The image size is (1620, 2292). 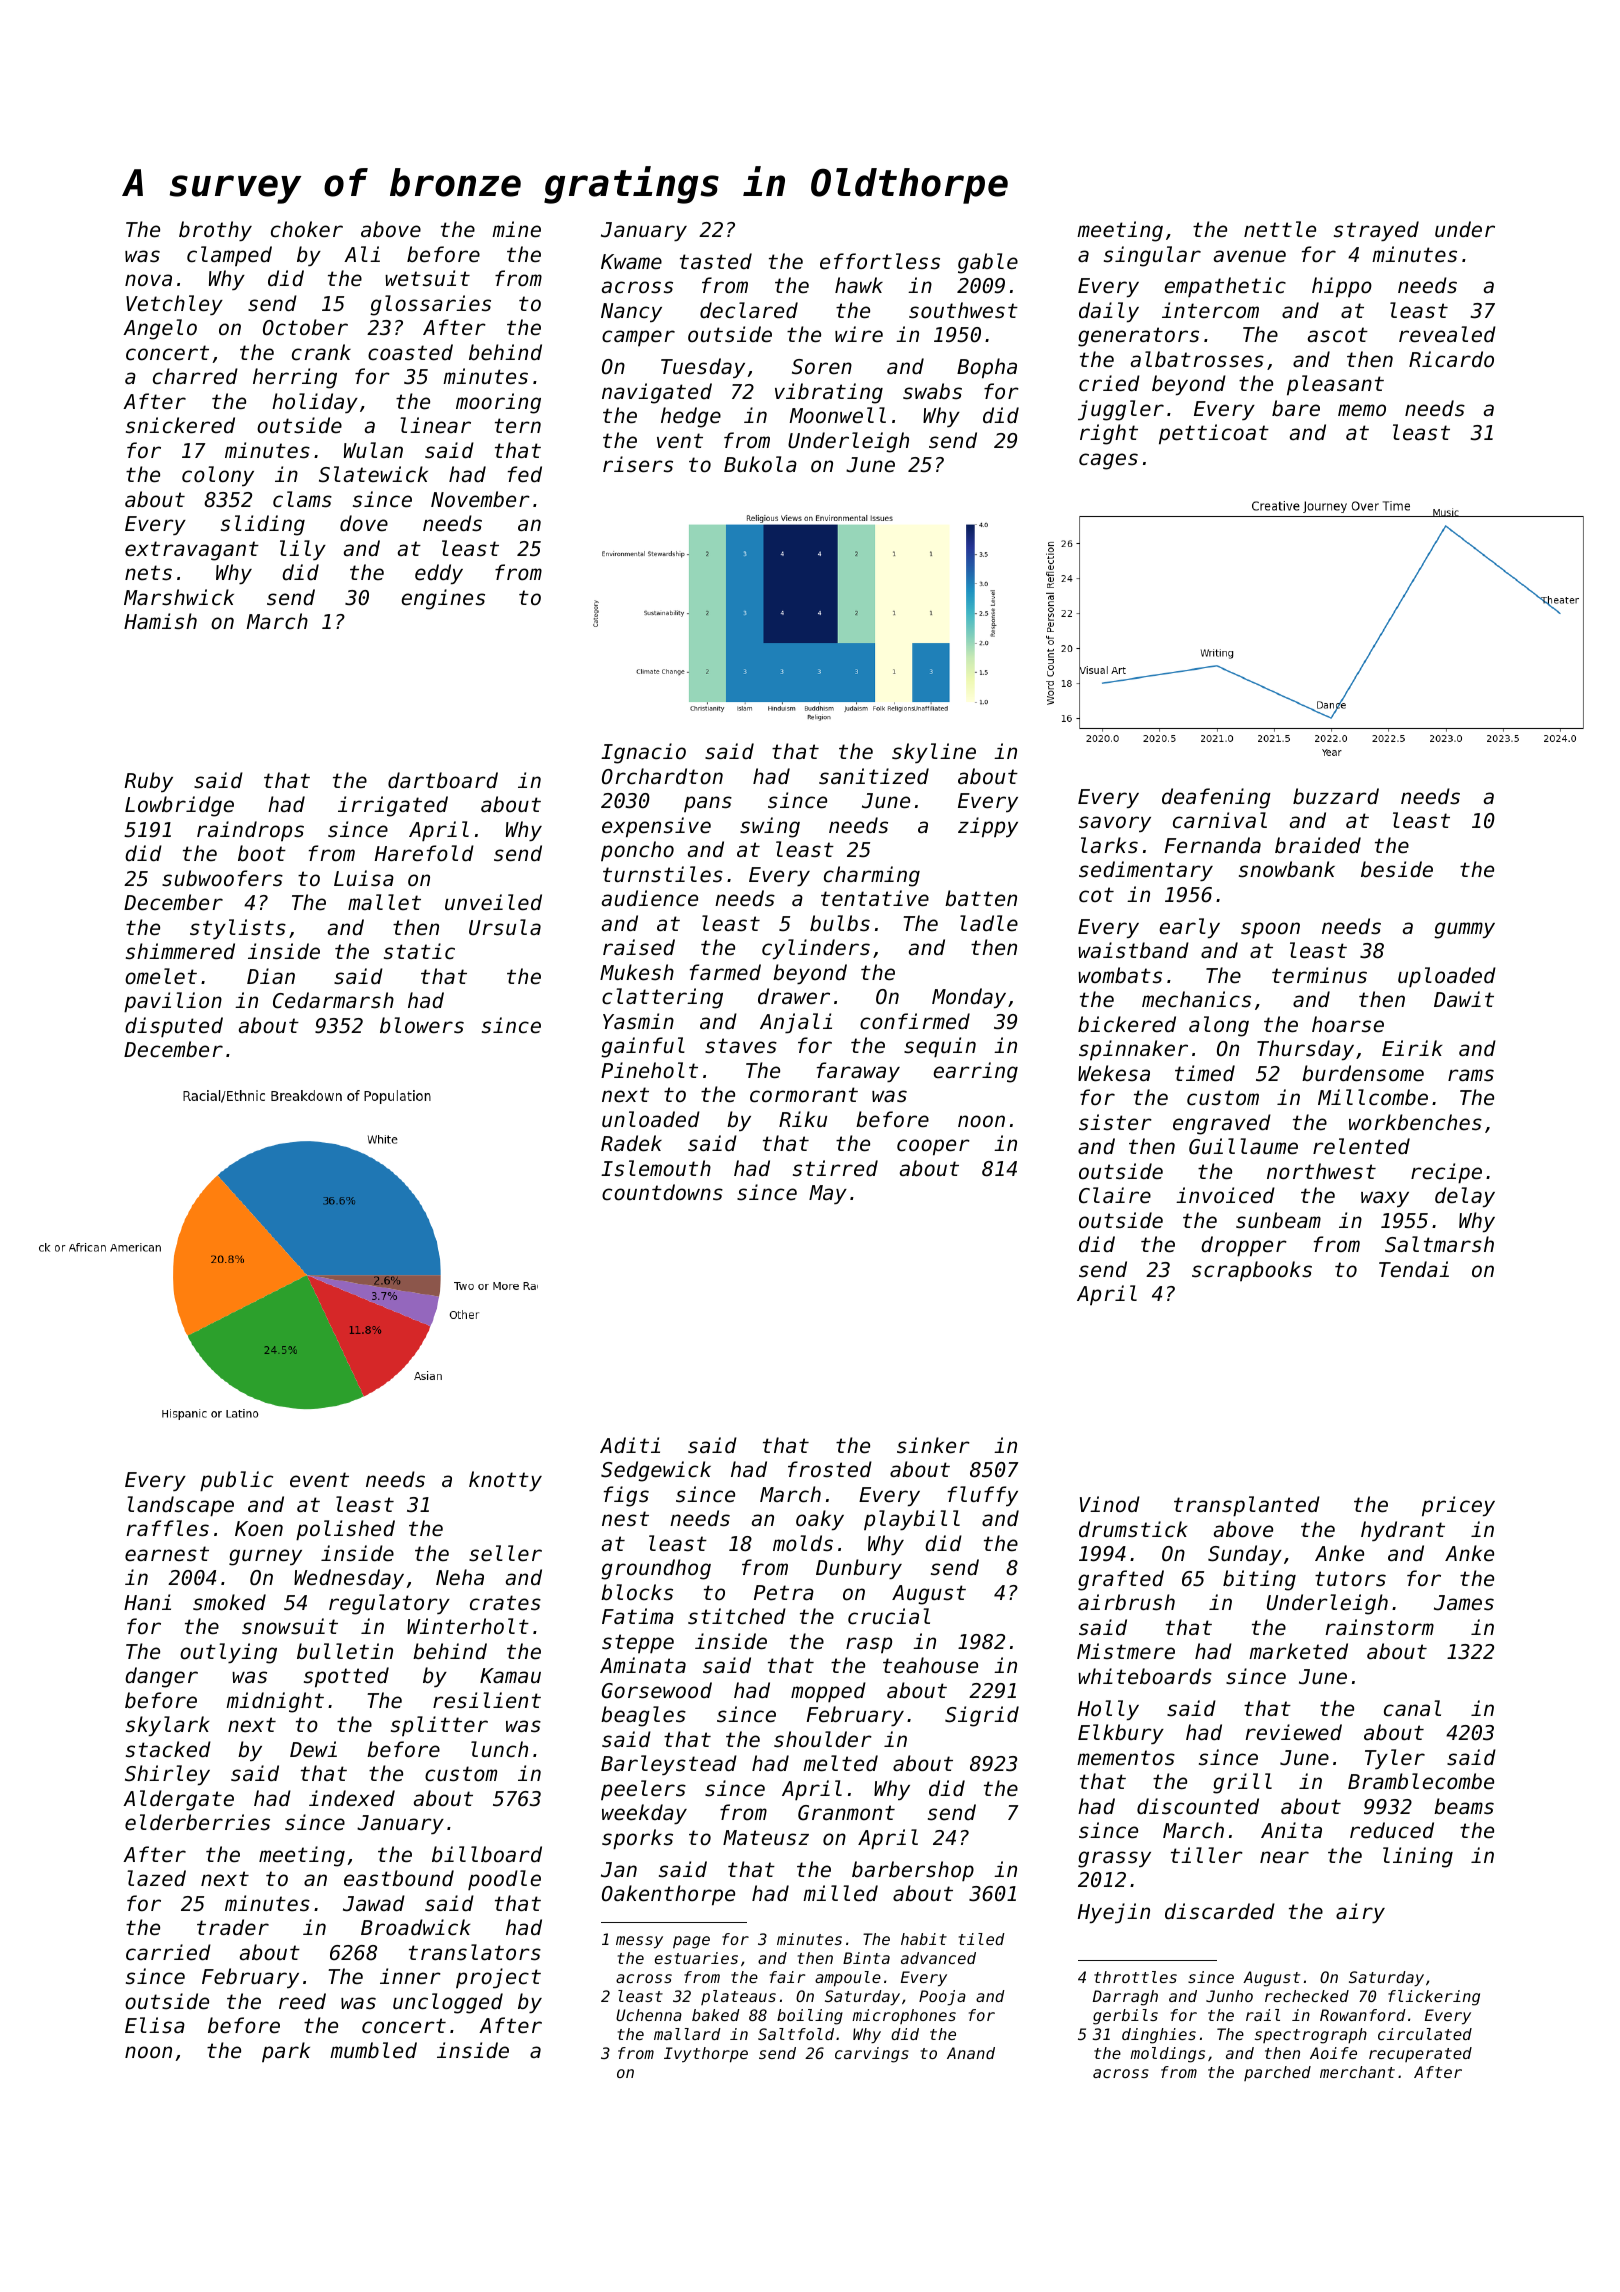 I want to click on ladle, so click(x=989, y=923).
